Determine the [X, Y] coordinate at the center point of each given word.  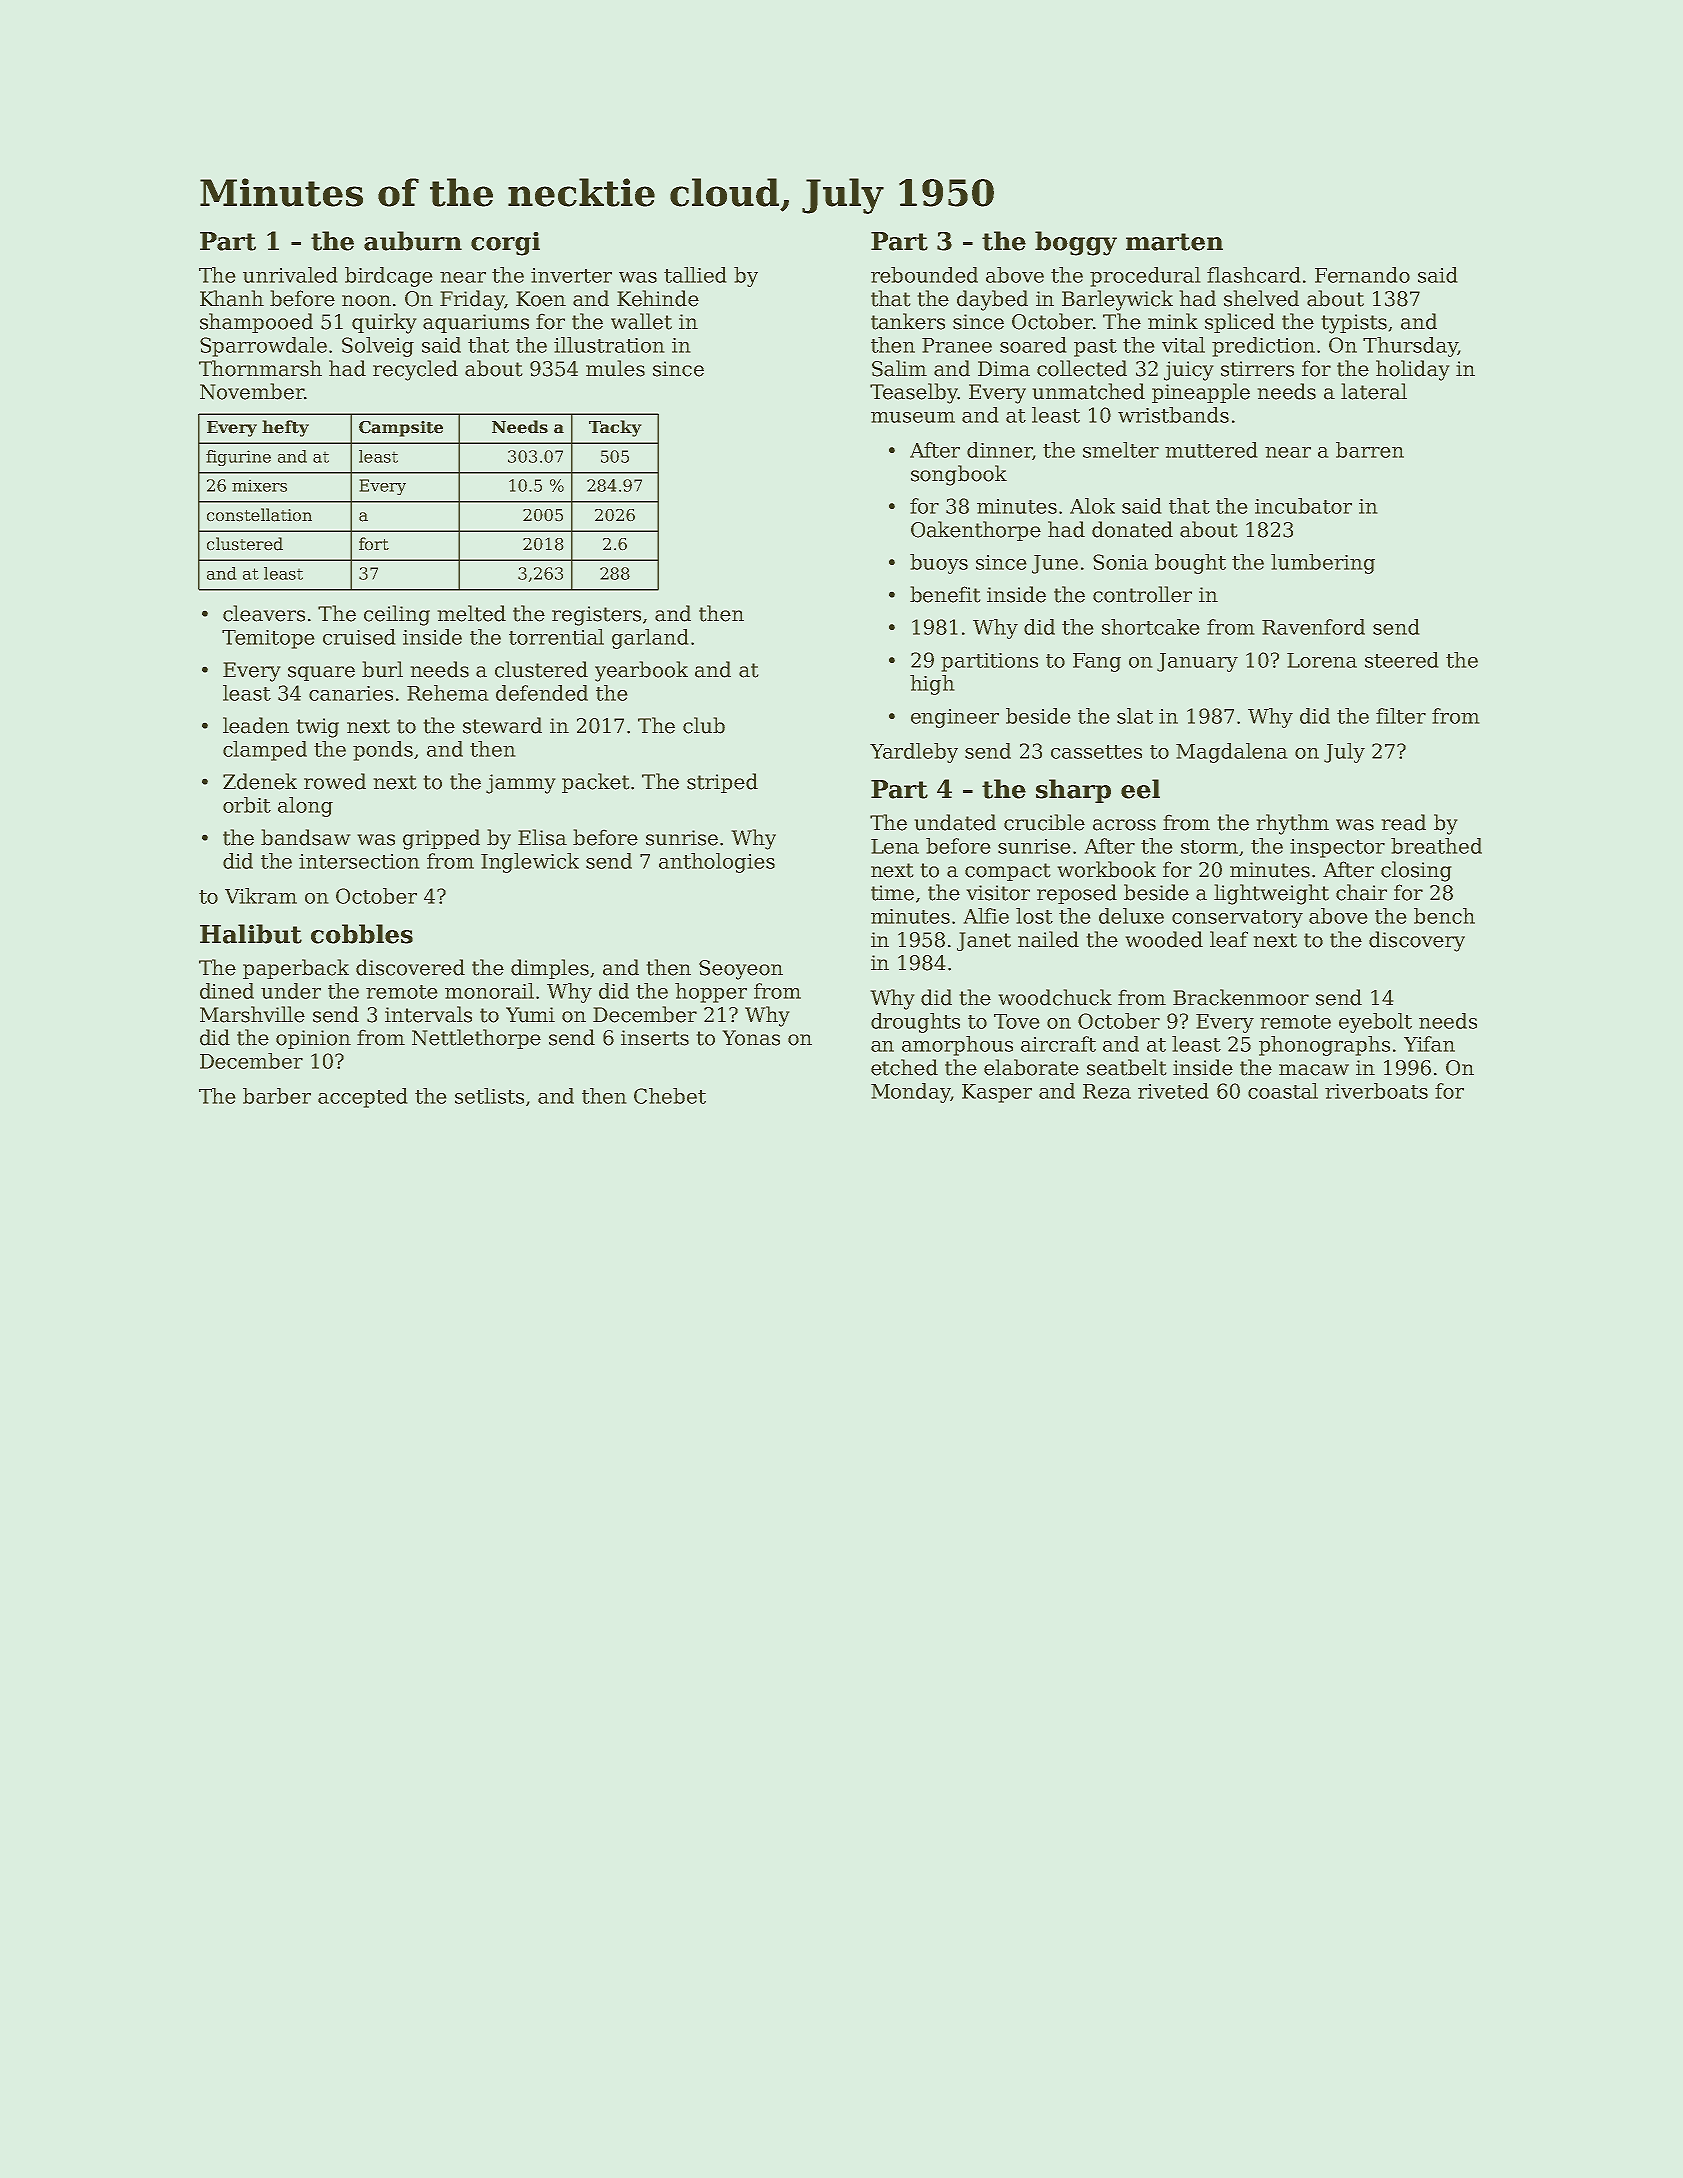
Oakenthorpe [976, 531]
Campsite [401, 429]
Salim [899, 368]
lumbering [1323, 564]
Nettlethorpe [476, 1039]
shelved [1261, 298]
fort [374, 544]
